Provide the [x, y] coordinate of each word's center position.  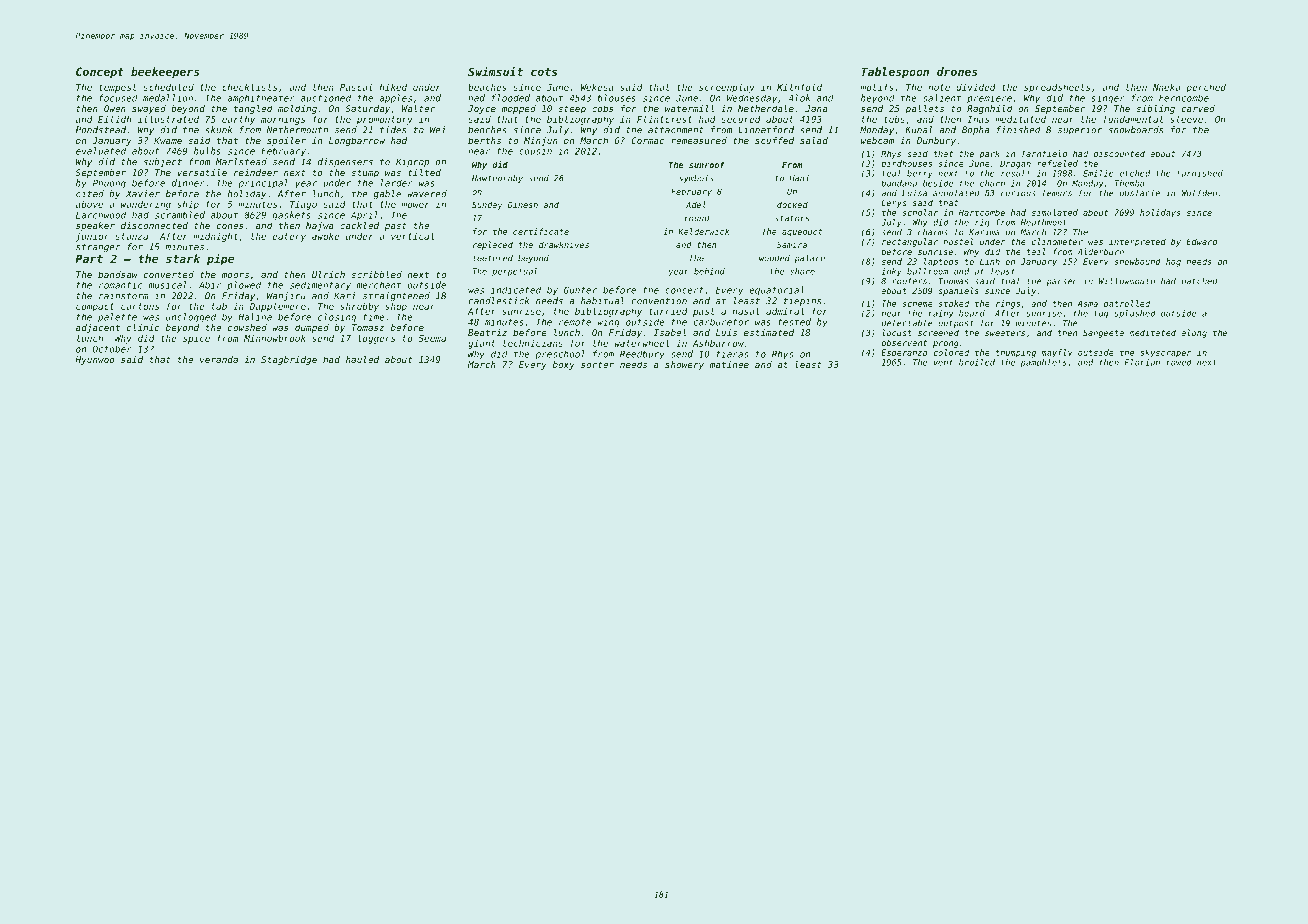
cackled [359, 225]
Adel [696, 204]
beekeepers [165, 73]
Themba [1129, 183]
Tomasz [368, 327]
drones [957, 71]
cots [544, 72]
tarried [668, 311]
